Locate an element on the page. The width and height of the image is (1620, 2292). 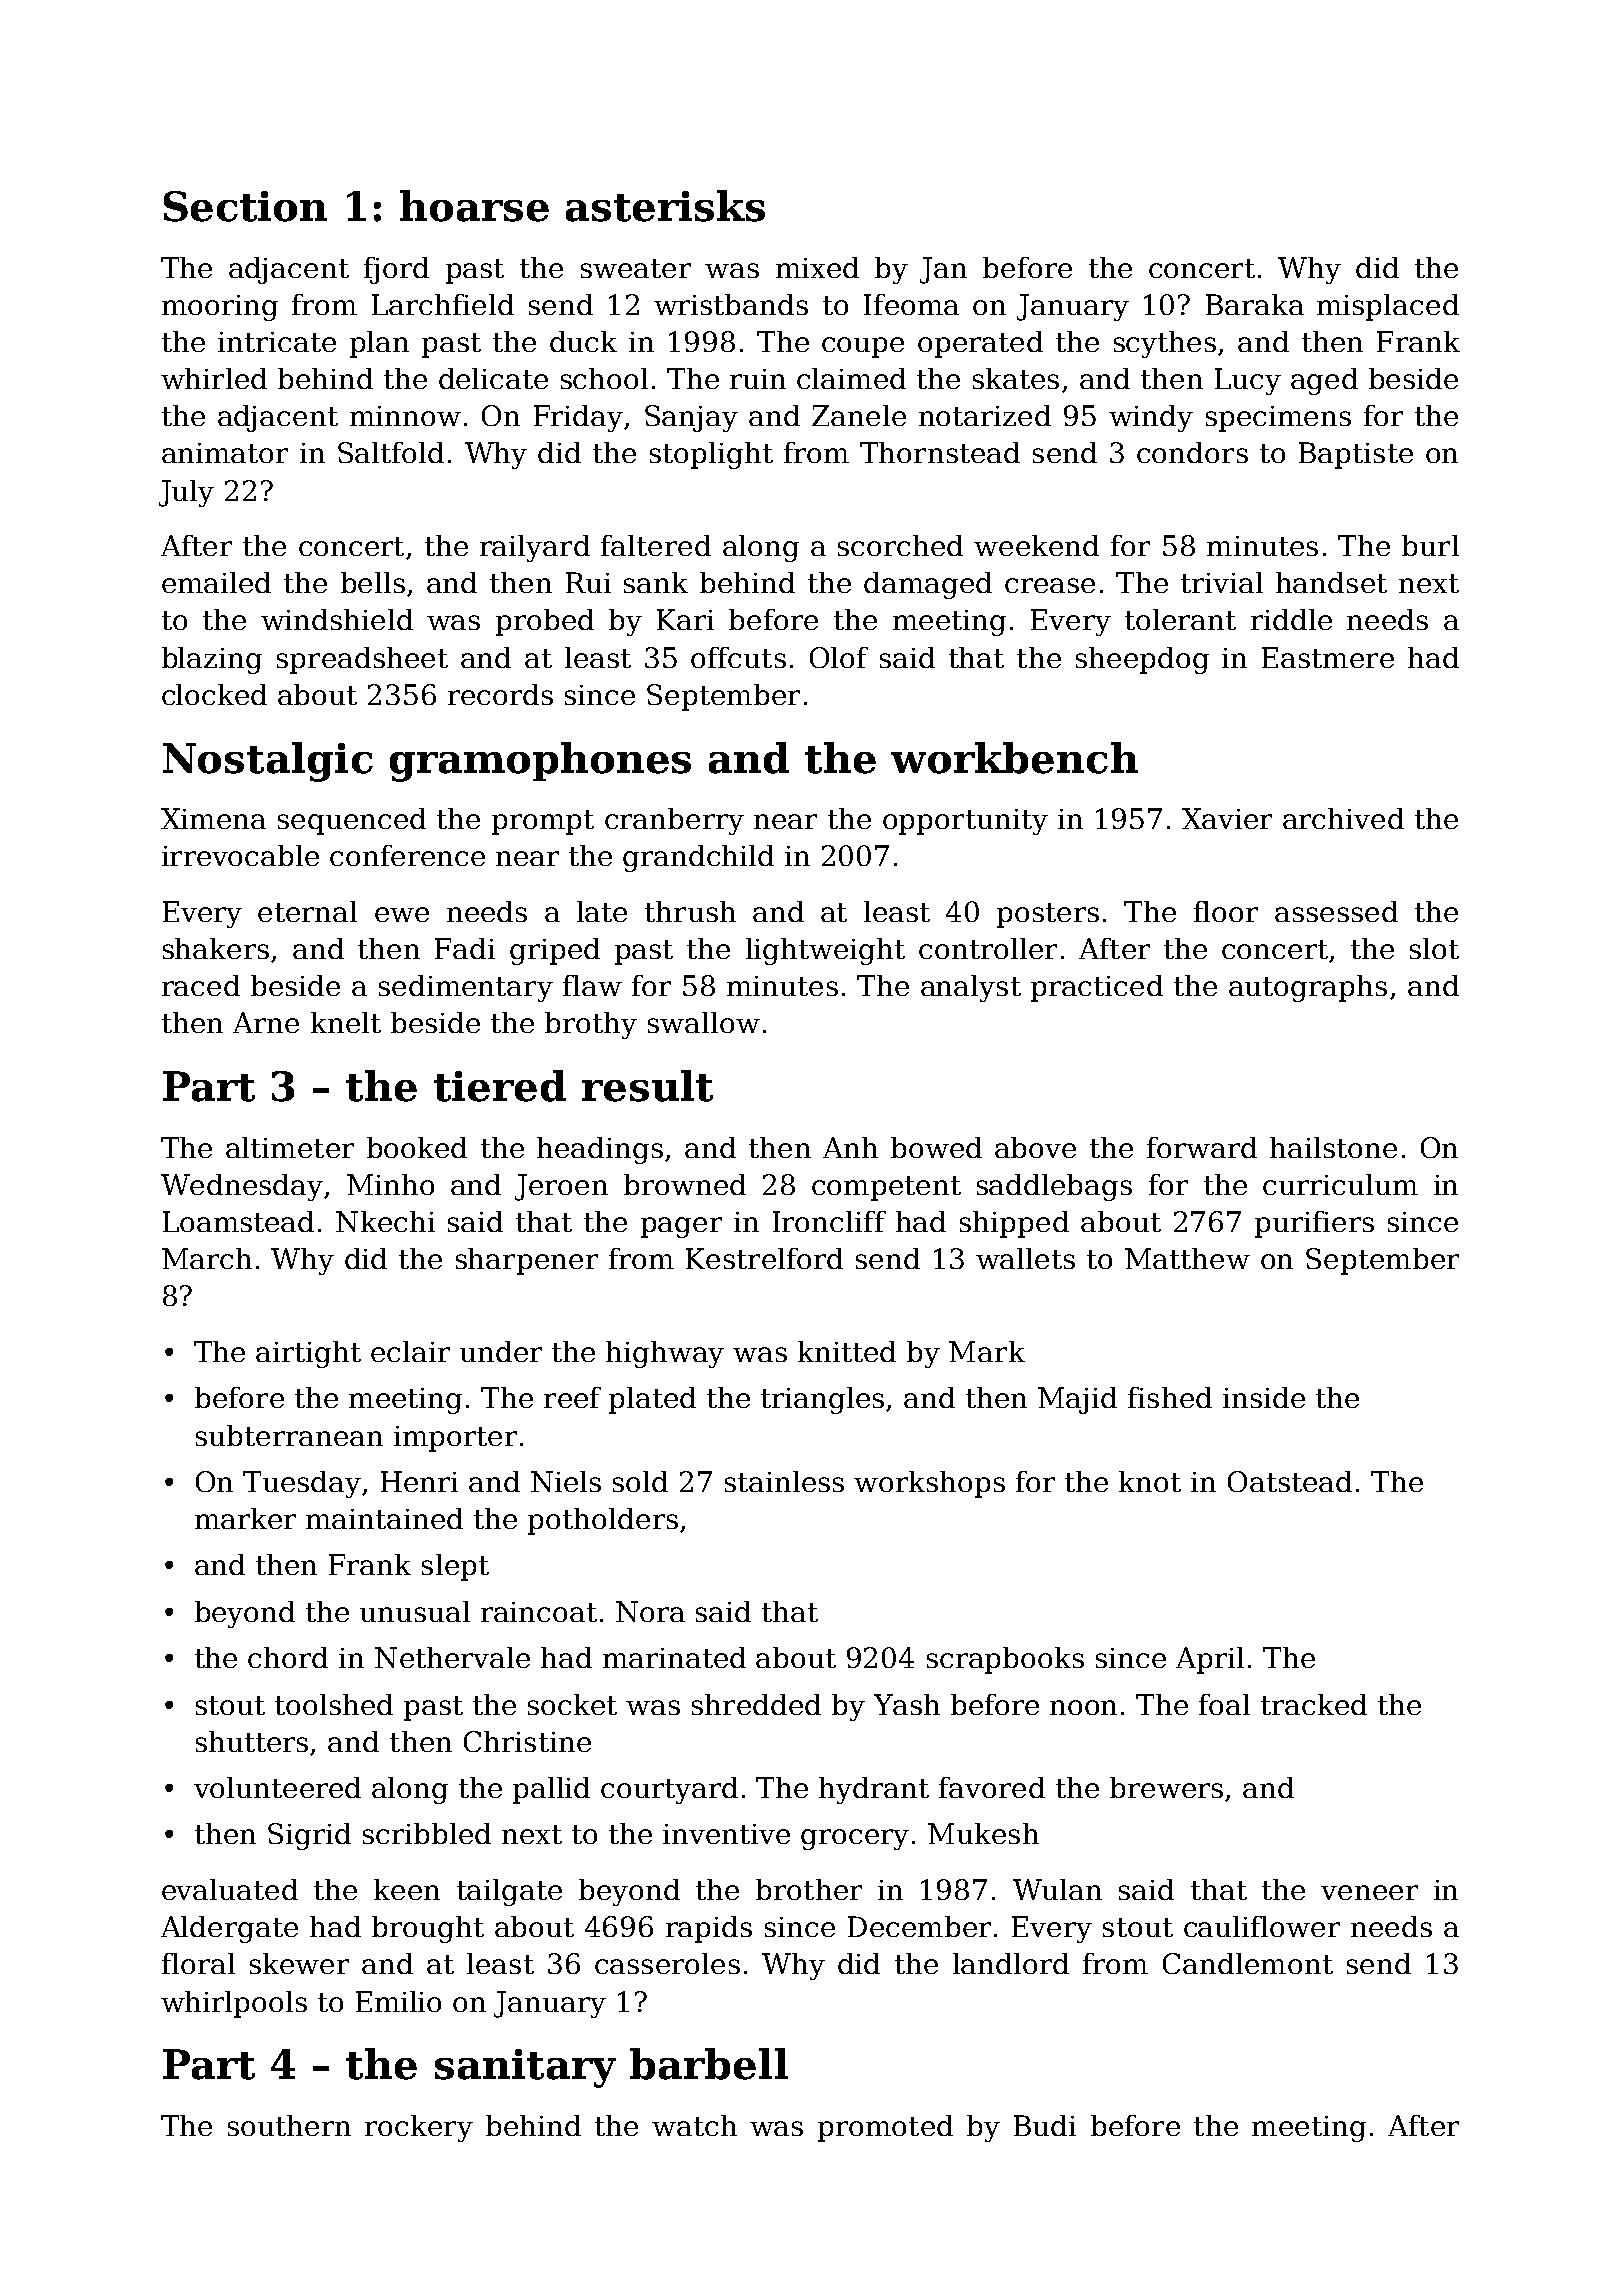
windshield is located at coordinates (337, 619).
